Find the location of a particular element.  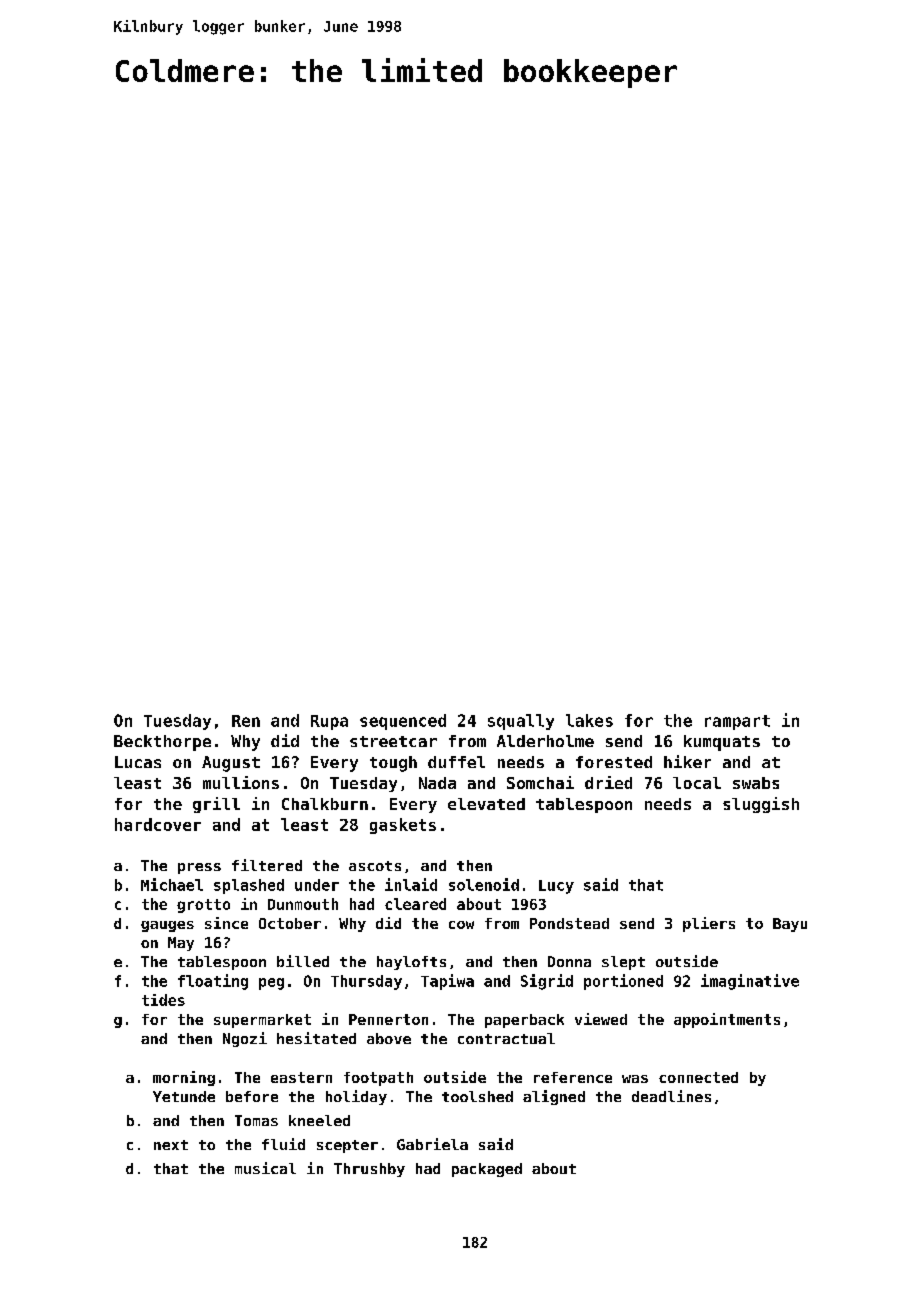

morning is located at coordinates (184, 1078).
